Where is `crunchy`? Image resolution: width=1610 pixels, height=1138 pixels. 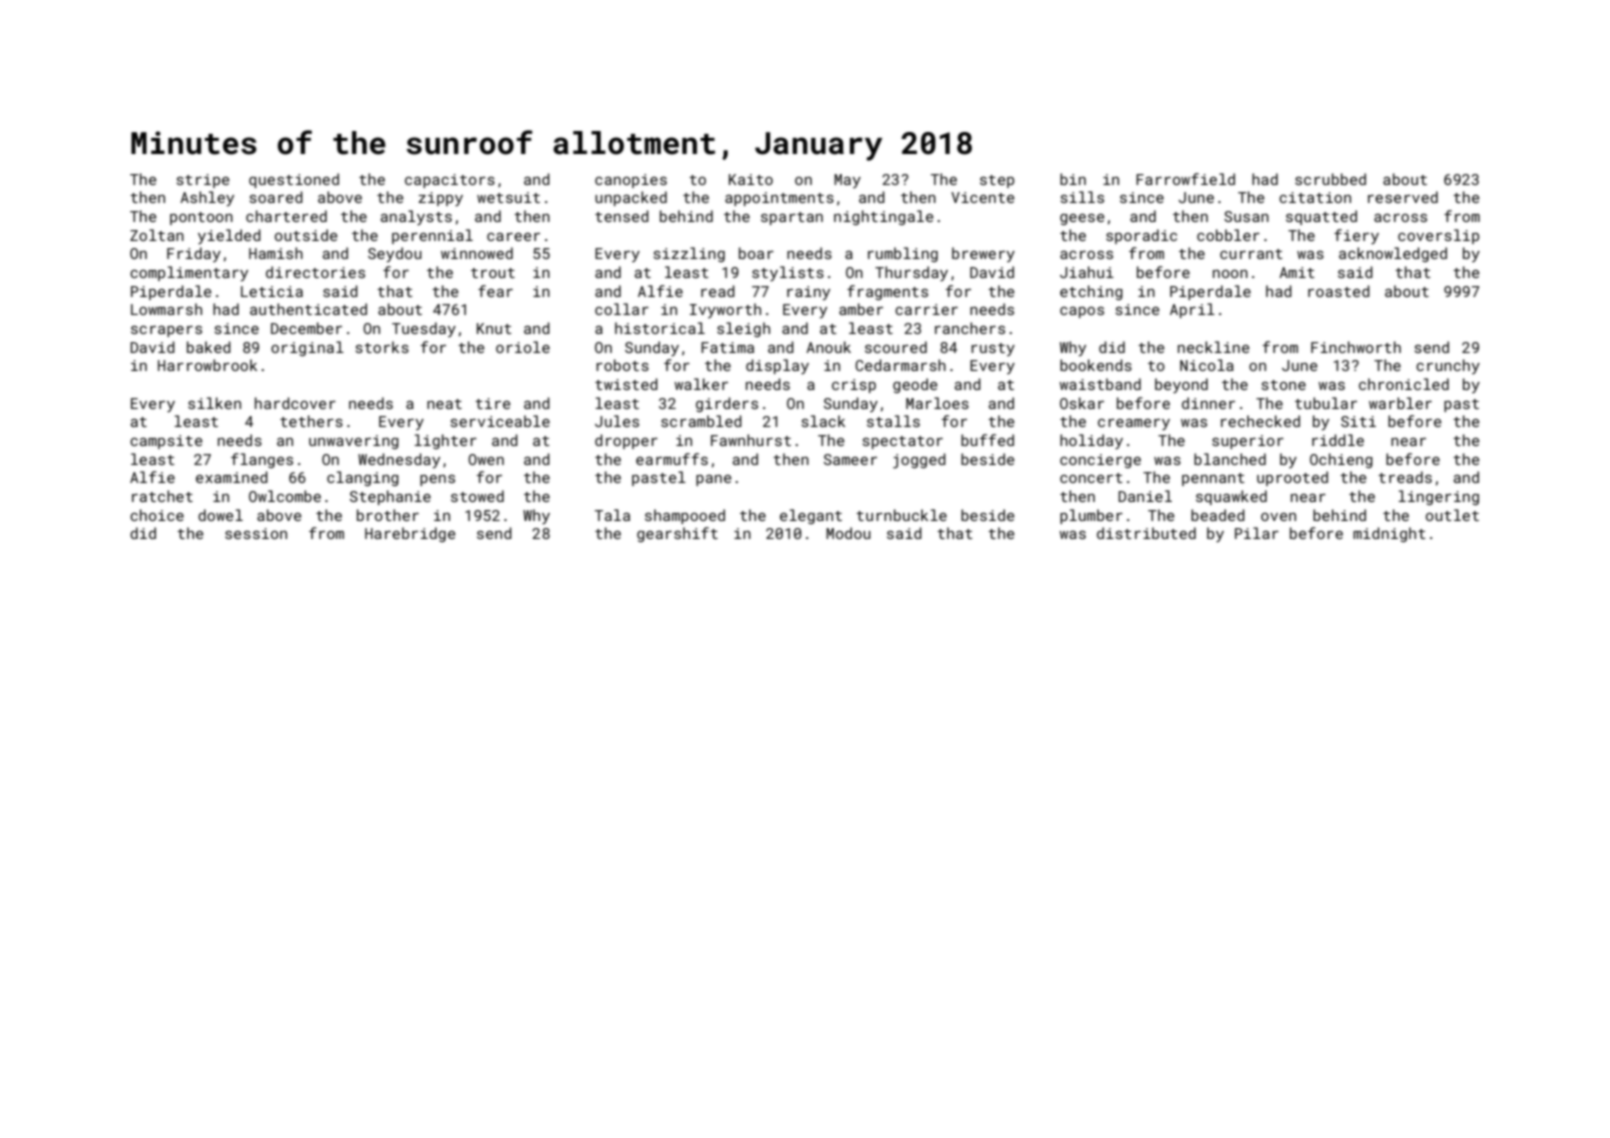
crunchy is located at coordinates (1448, 366).
